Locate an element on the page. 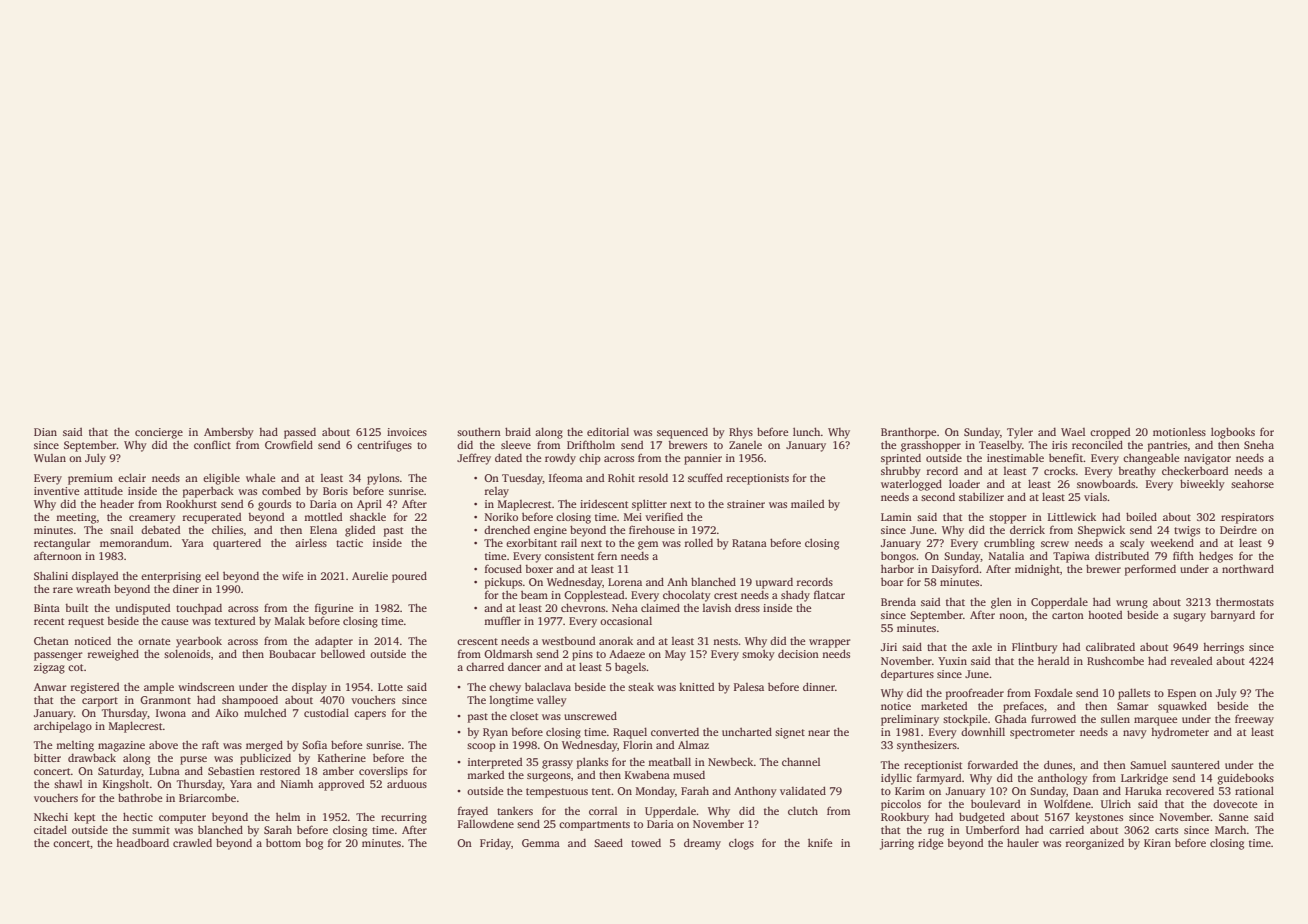 This page has height=924, width=1308. crawled is located at coordinates (192, 842).
